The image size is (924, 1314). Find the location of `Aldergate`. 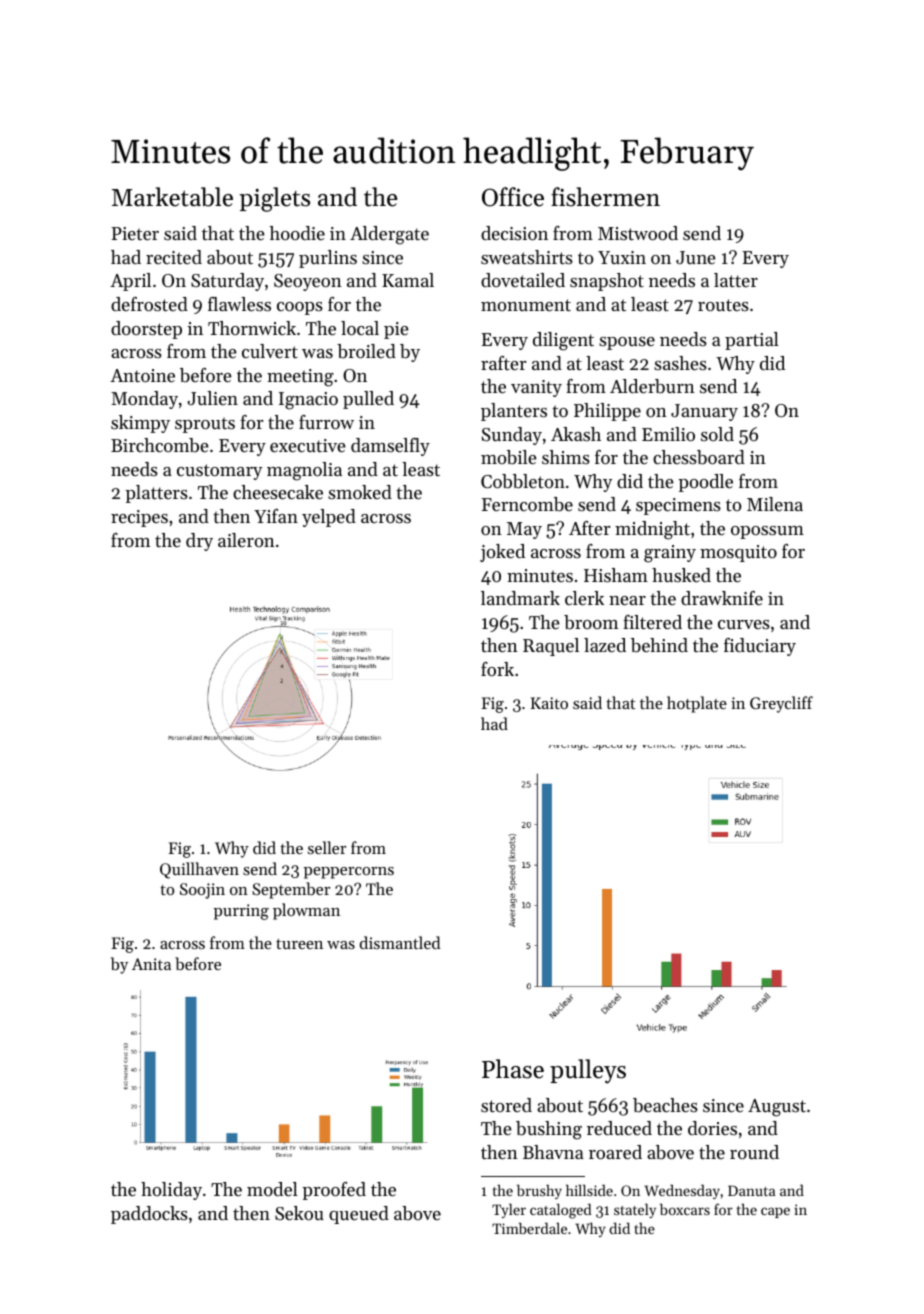

Aldergate is located at coordinates (389, 235).
